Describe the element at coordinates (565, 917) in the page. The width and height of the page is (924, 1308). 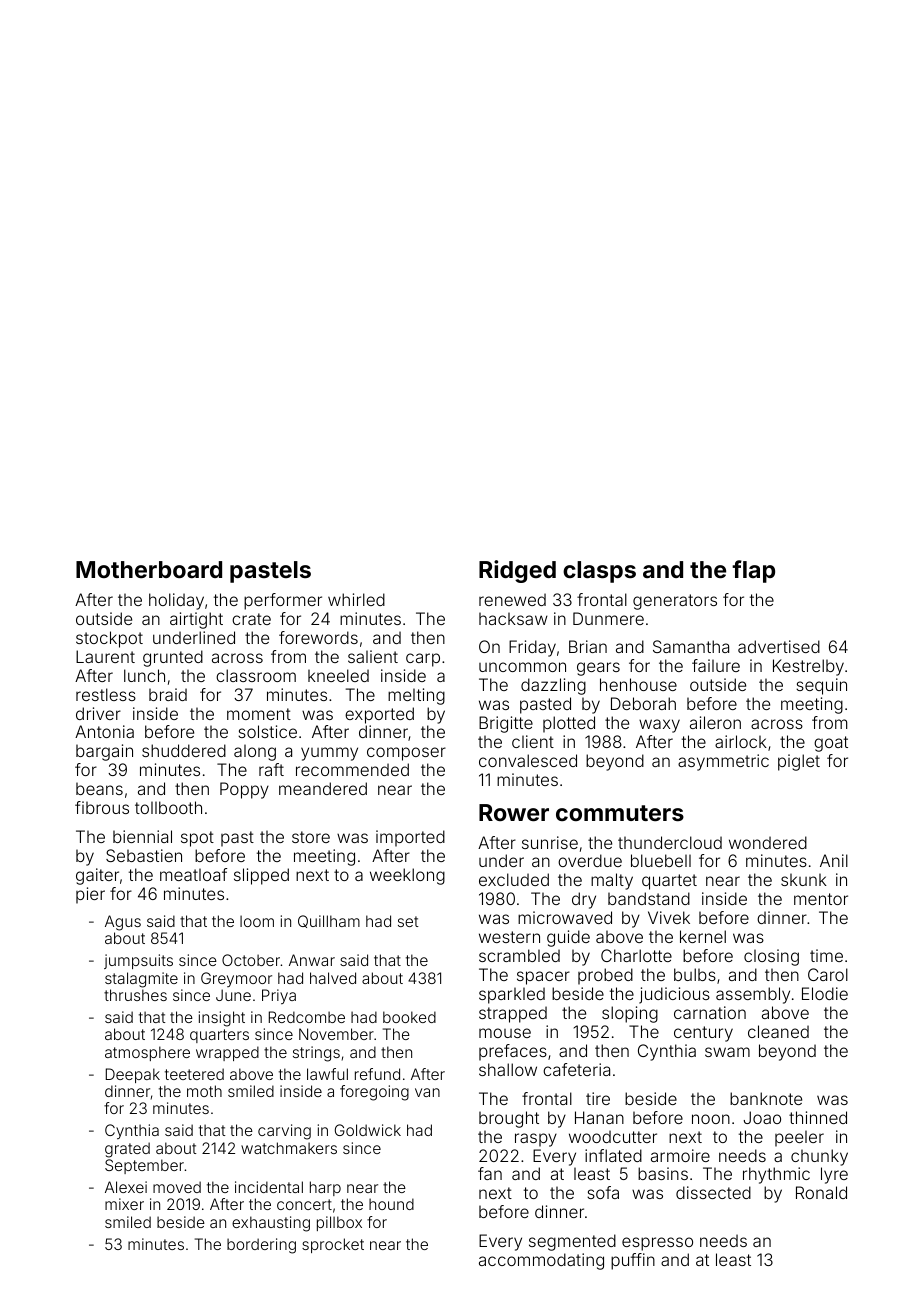
I see `microwaved` at that location.
